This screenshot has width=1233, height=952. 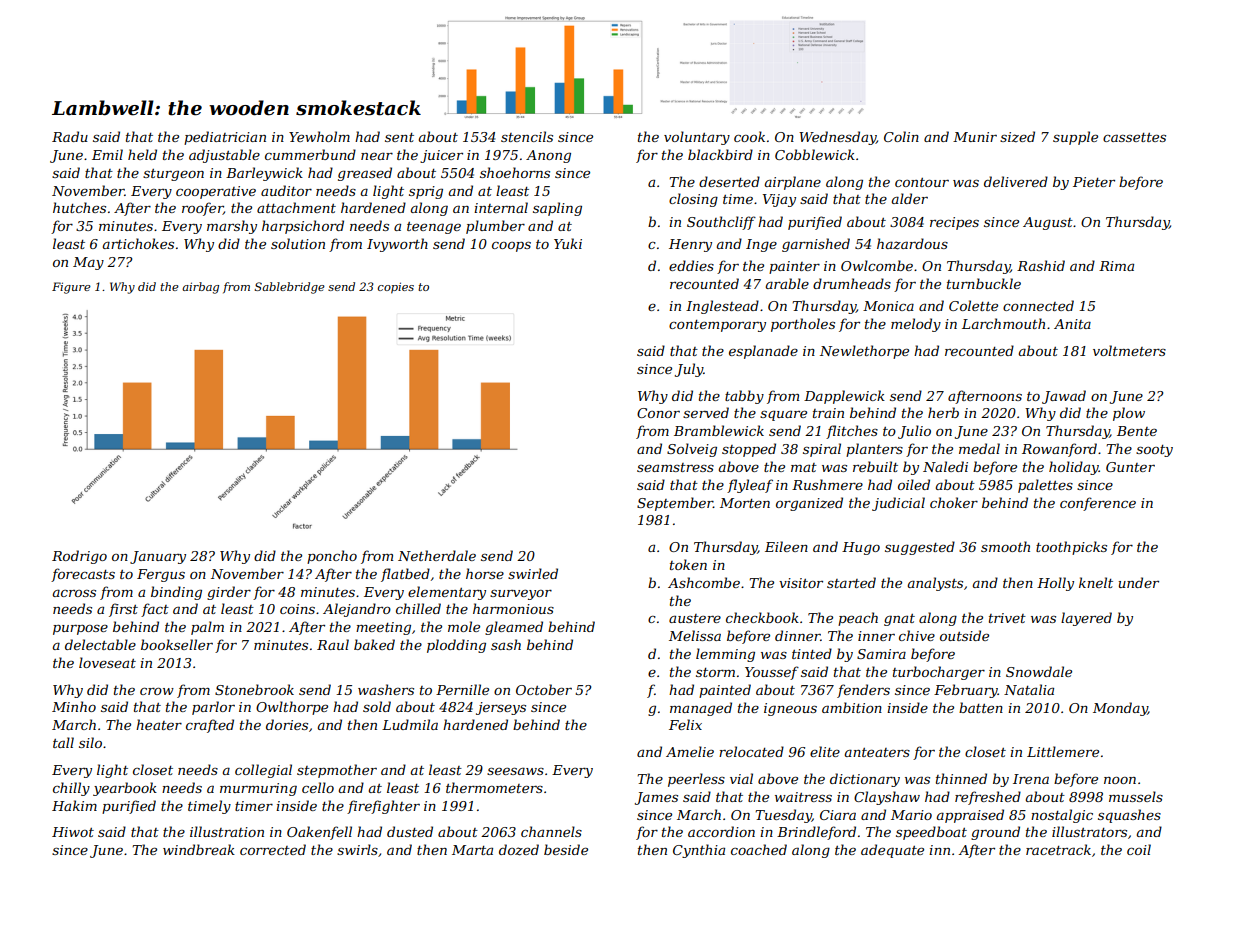 I want to click on Radu, so click(x=70, y=136).
